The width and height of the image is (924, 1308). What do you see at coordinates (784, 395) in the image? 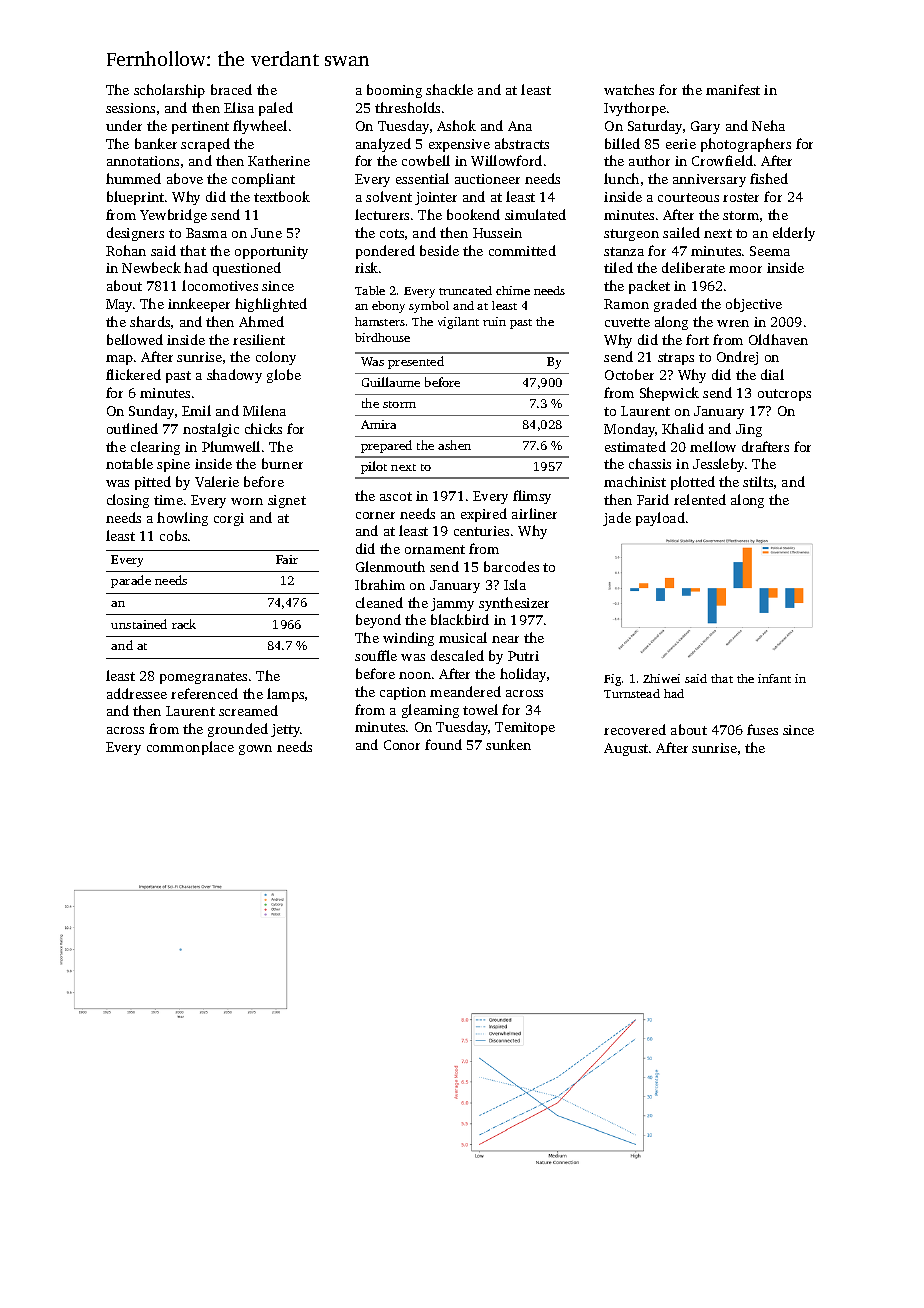
I see `outcrops` at bounding box center [784, 395].
